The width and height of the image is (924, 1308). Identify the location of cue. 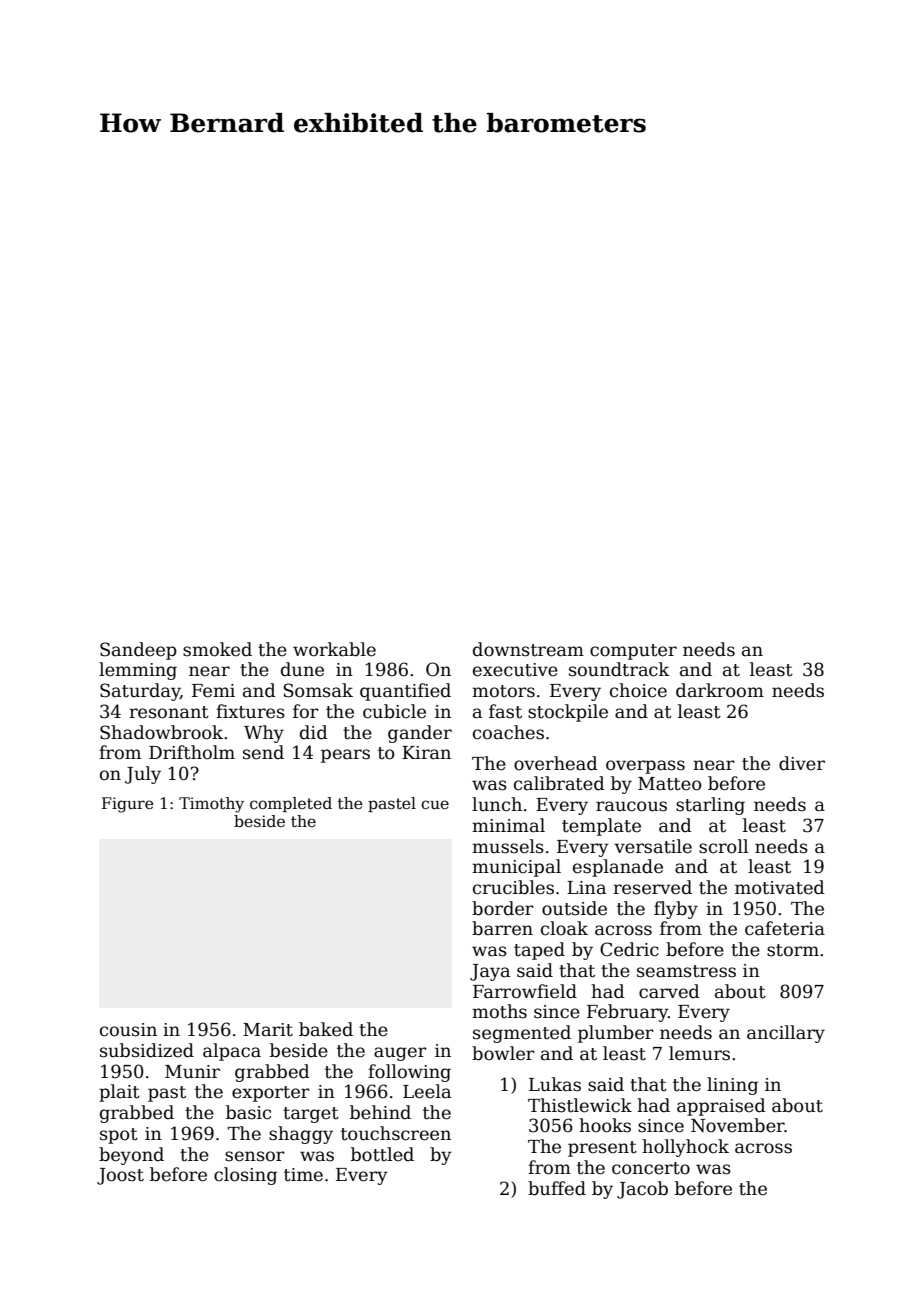
(435, 804).
